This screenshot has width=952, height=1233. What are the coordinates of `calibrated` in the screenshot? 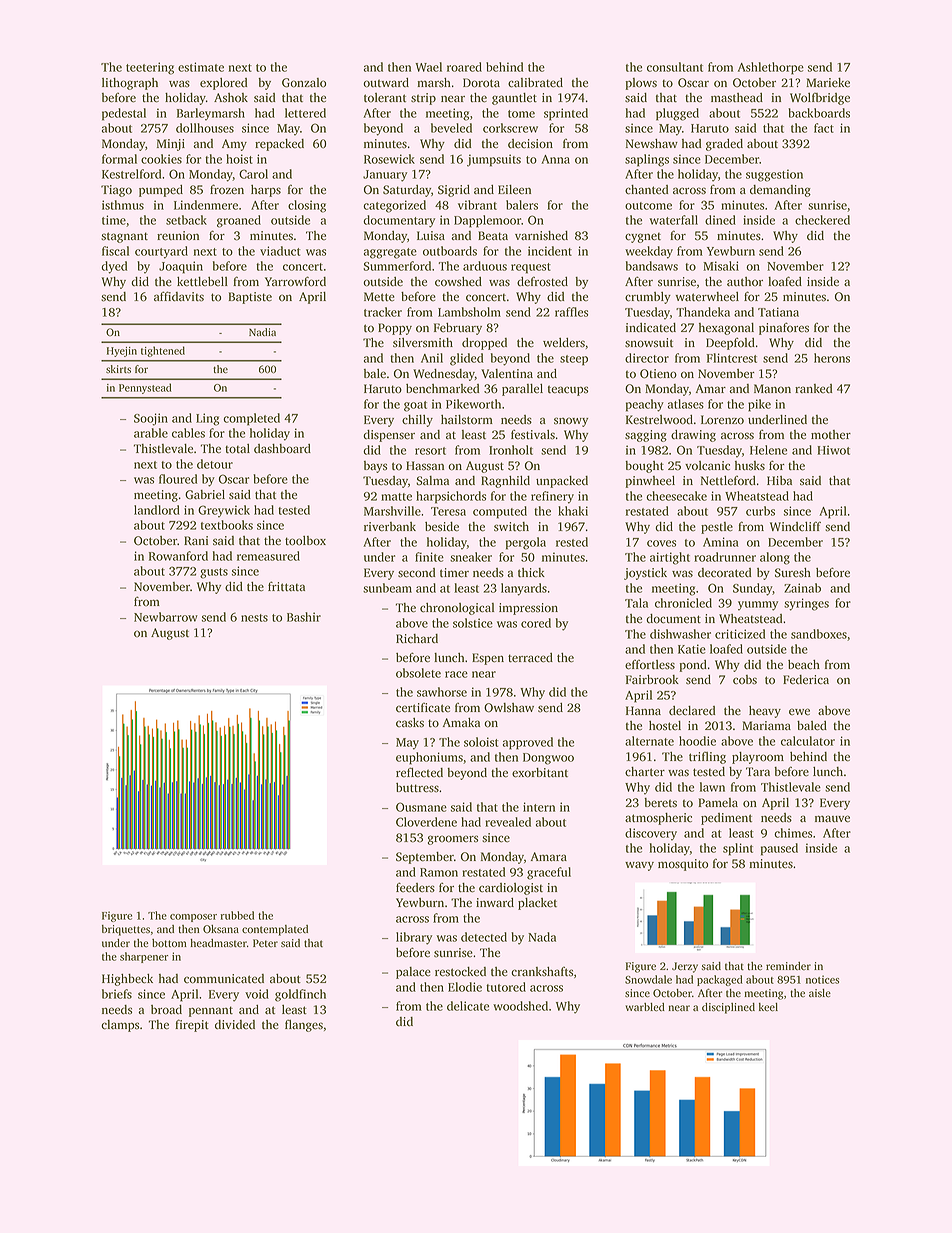 It's located at (535, 83).
